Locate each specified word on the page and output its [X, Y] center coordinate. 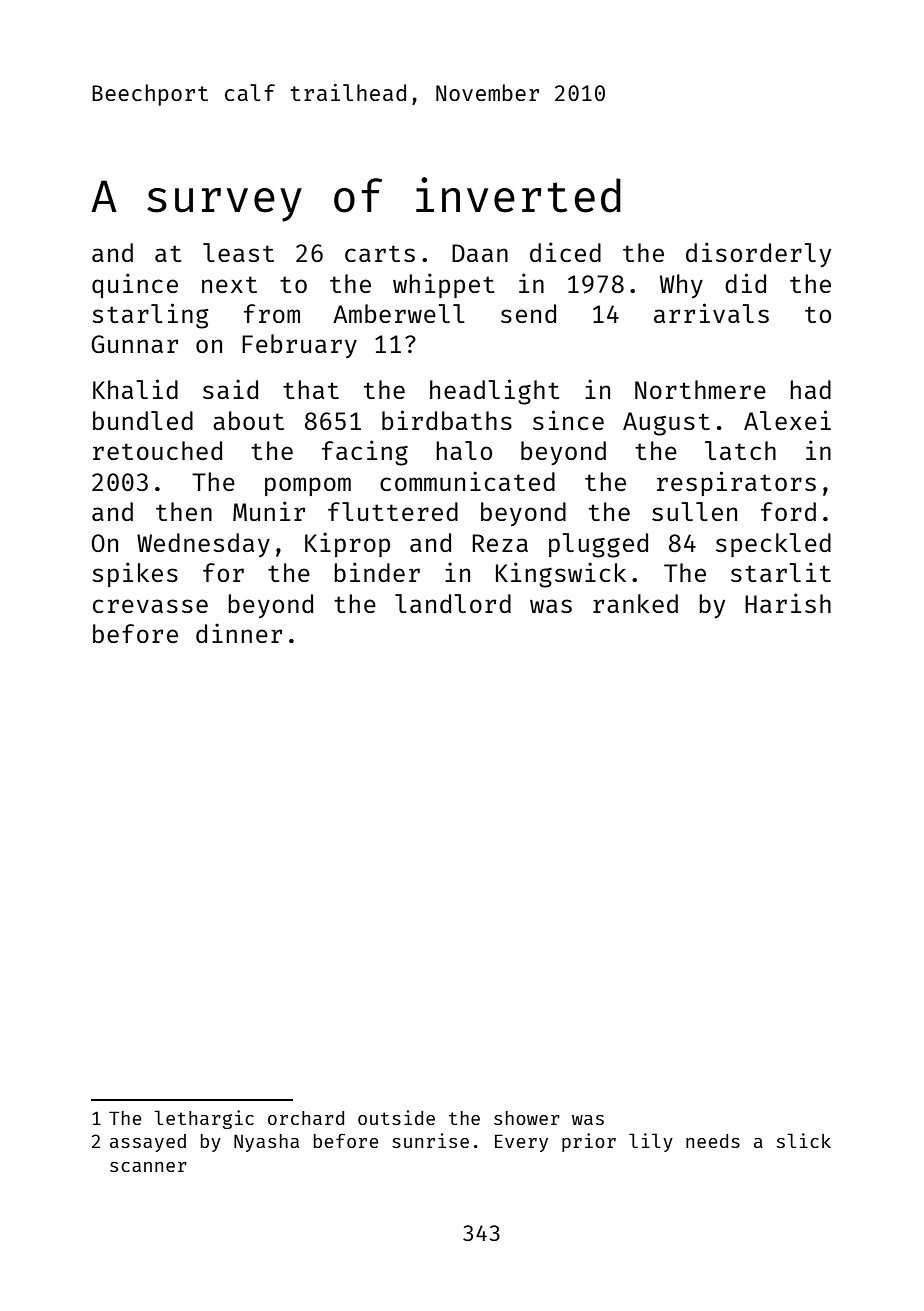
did [745, 283]
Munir [269, 511]
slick [804, 1140]
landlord [453, 603]
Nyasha [266, 1143]
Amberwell [399, 313]
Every [521, 1143]
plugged [598, 545]
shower [527, 1118]
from [272, 313]
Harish [788, 603]
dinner [239, 633]
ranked [635, 603]
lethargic [204, 1119]
